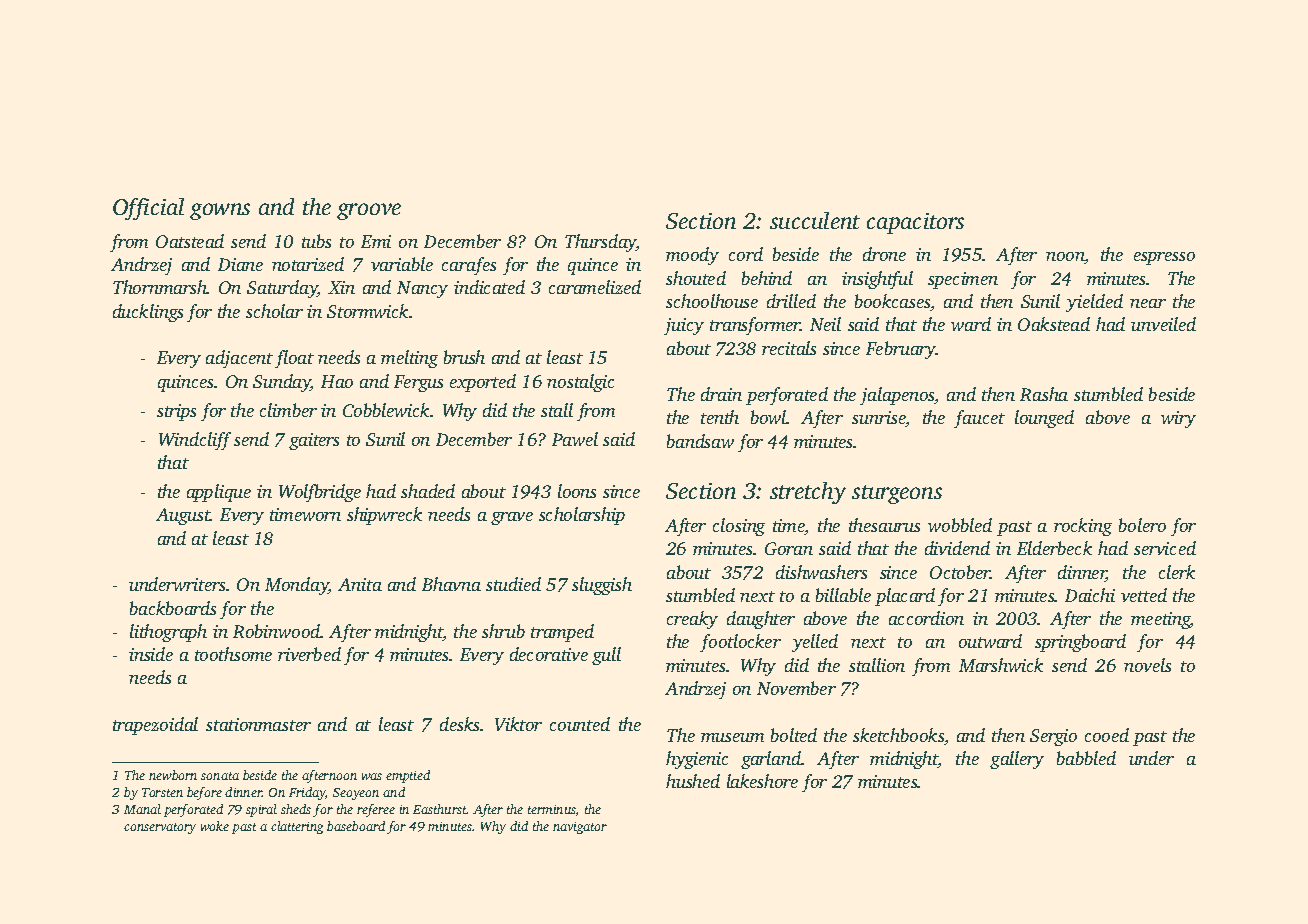  I want to click on groove, so click(369, 211).
